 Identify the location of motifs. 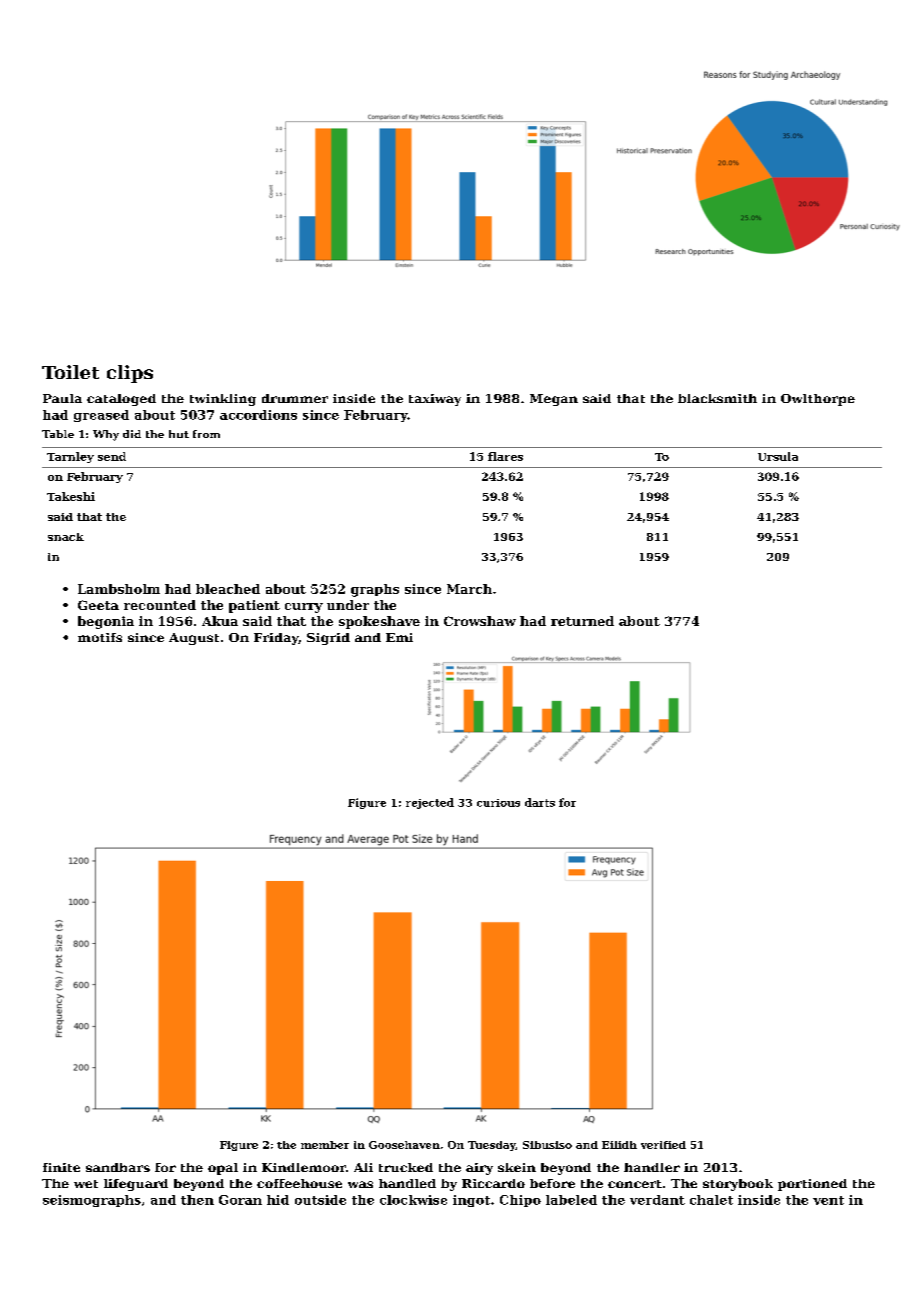
(100, 637).
